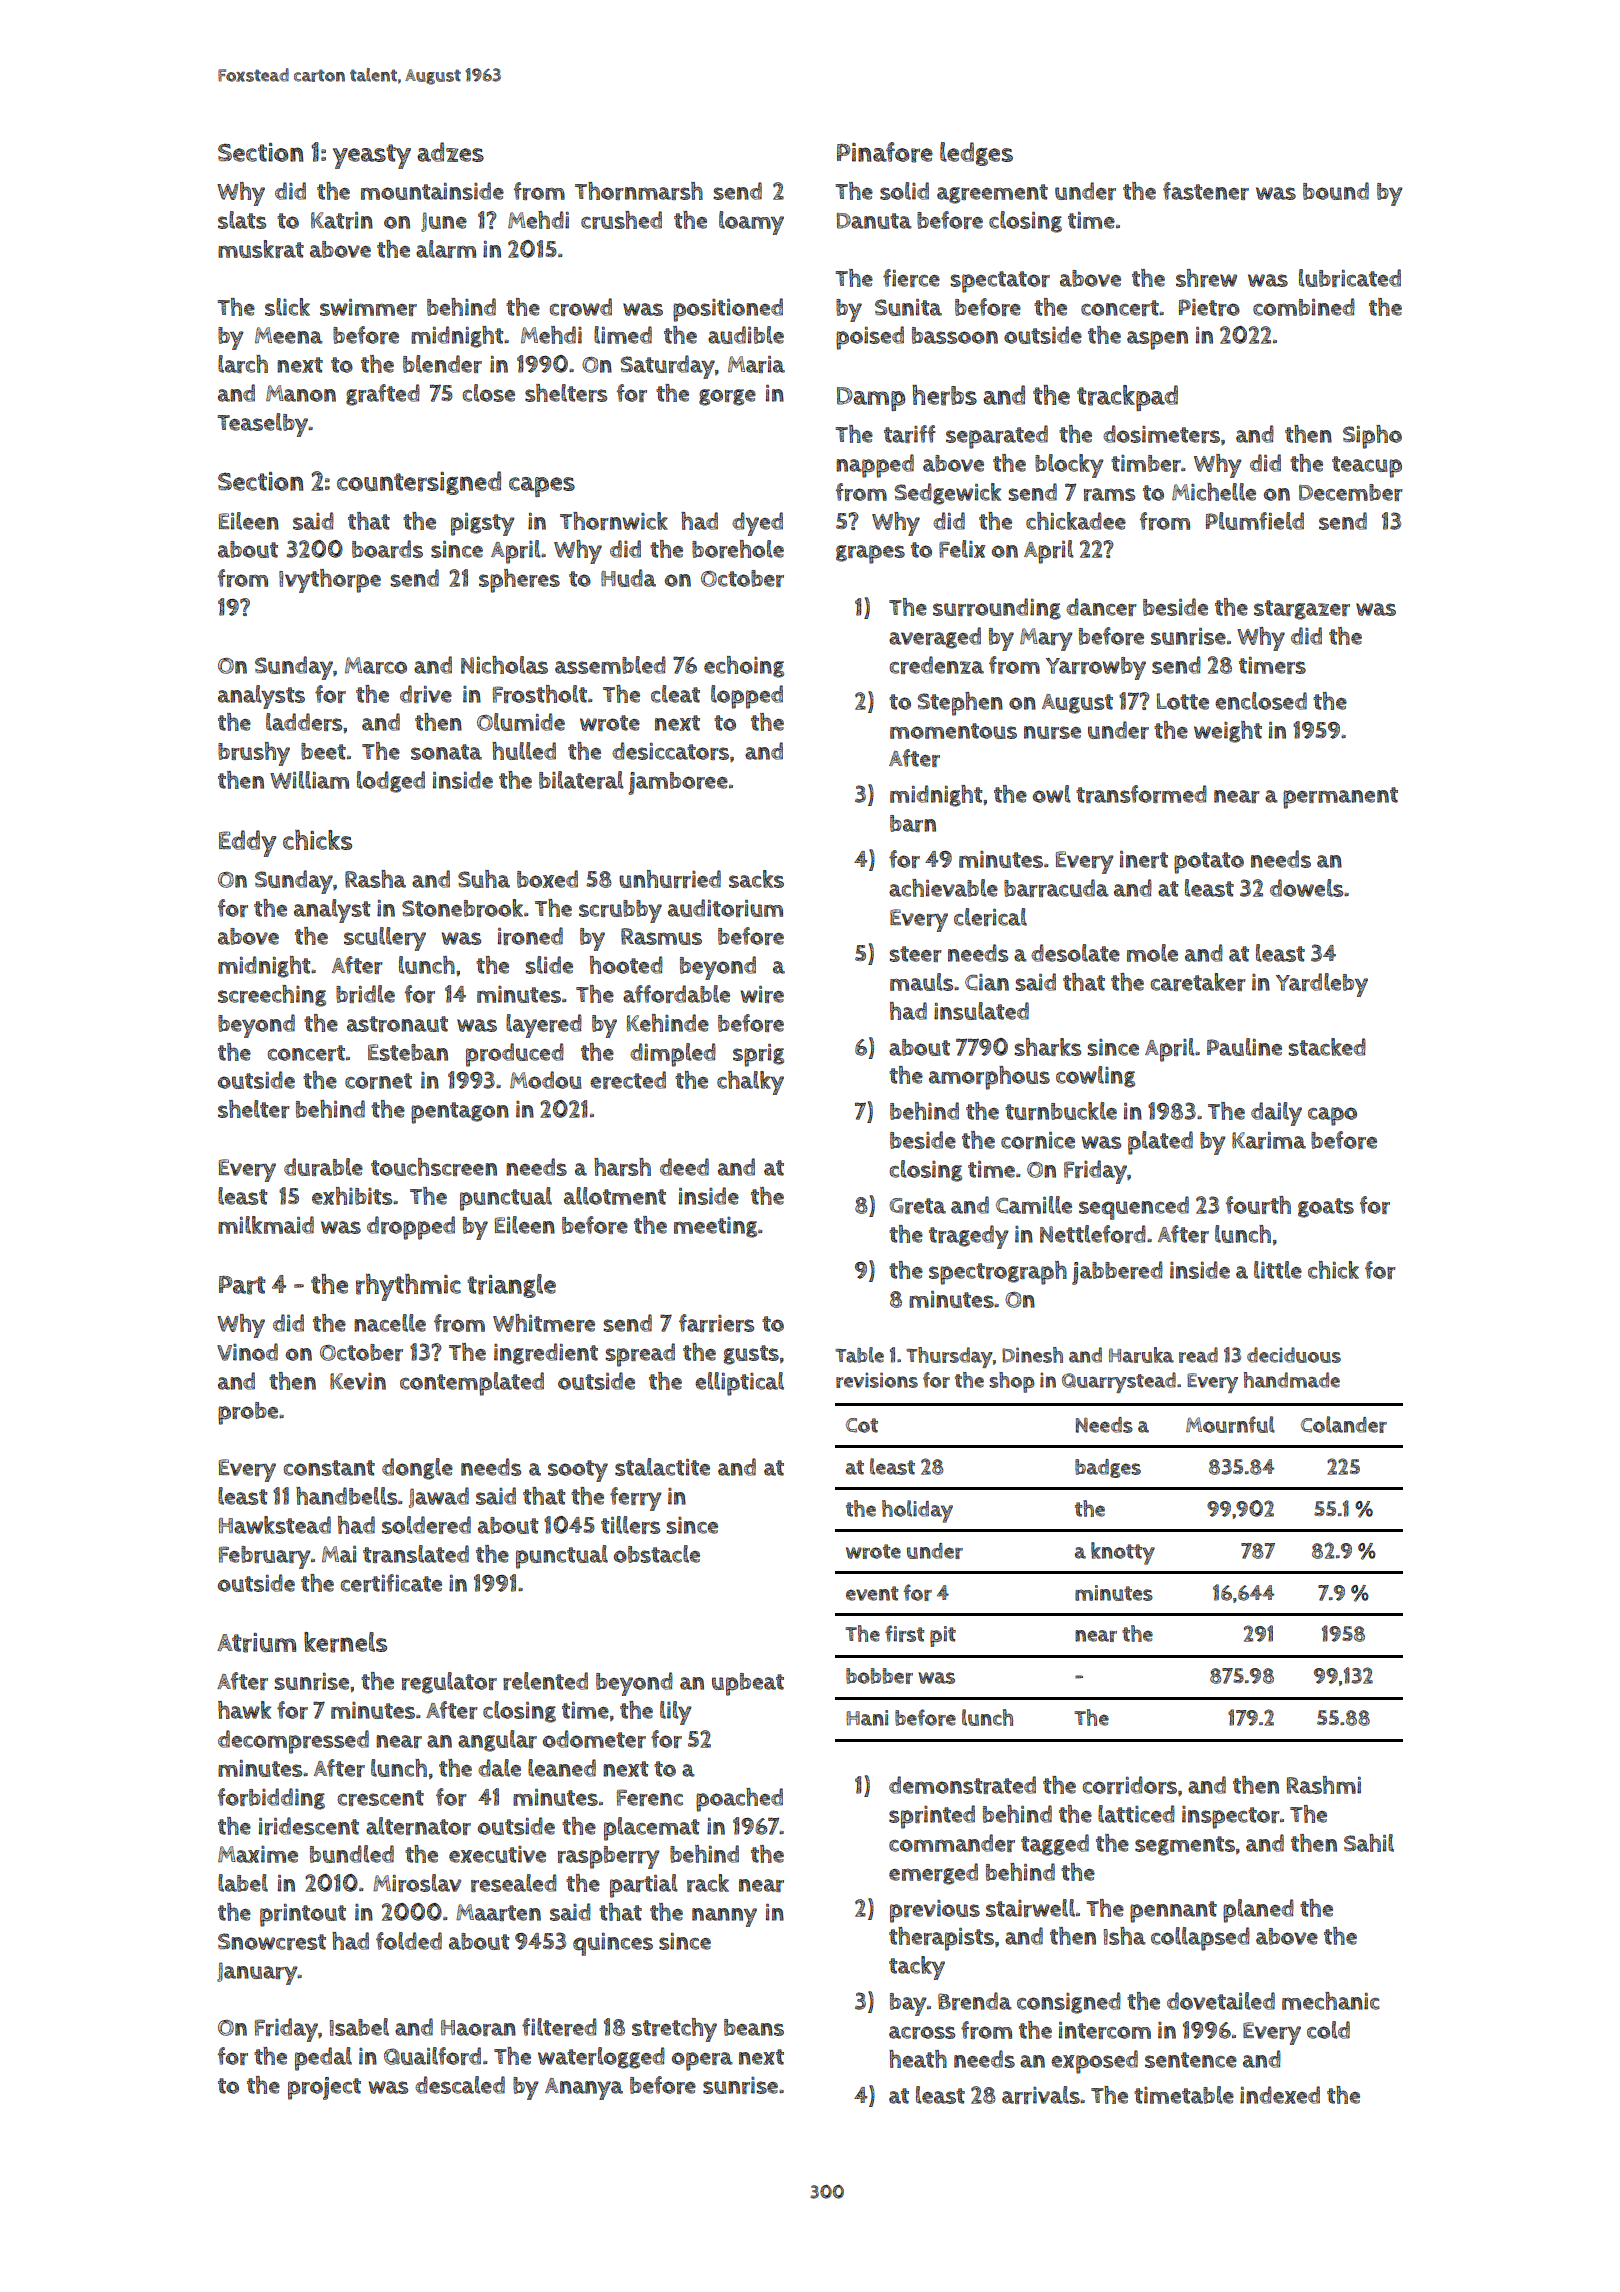 The height and width of the page is (2292, 1620). I want to click on Brenda, so click(975, 2001).
